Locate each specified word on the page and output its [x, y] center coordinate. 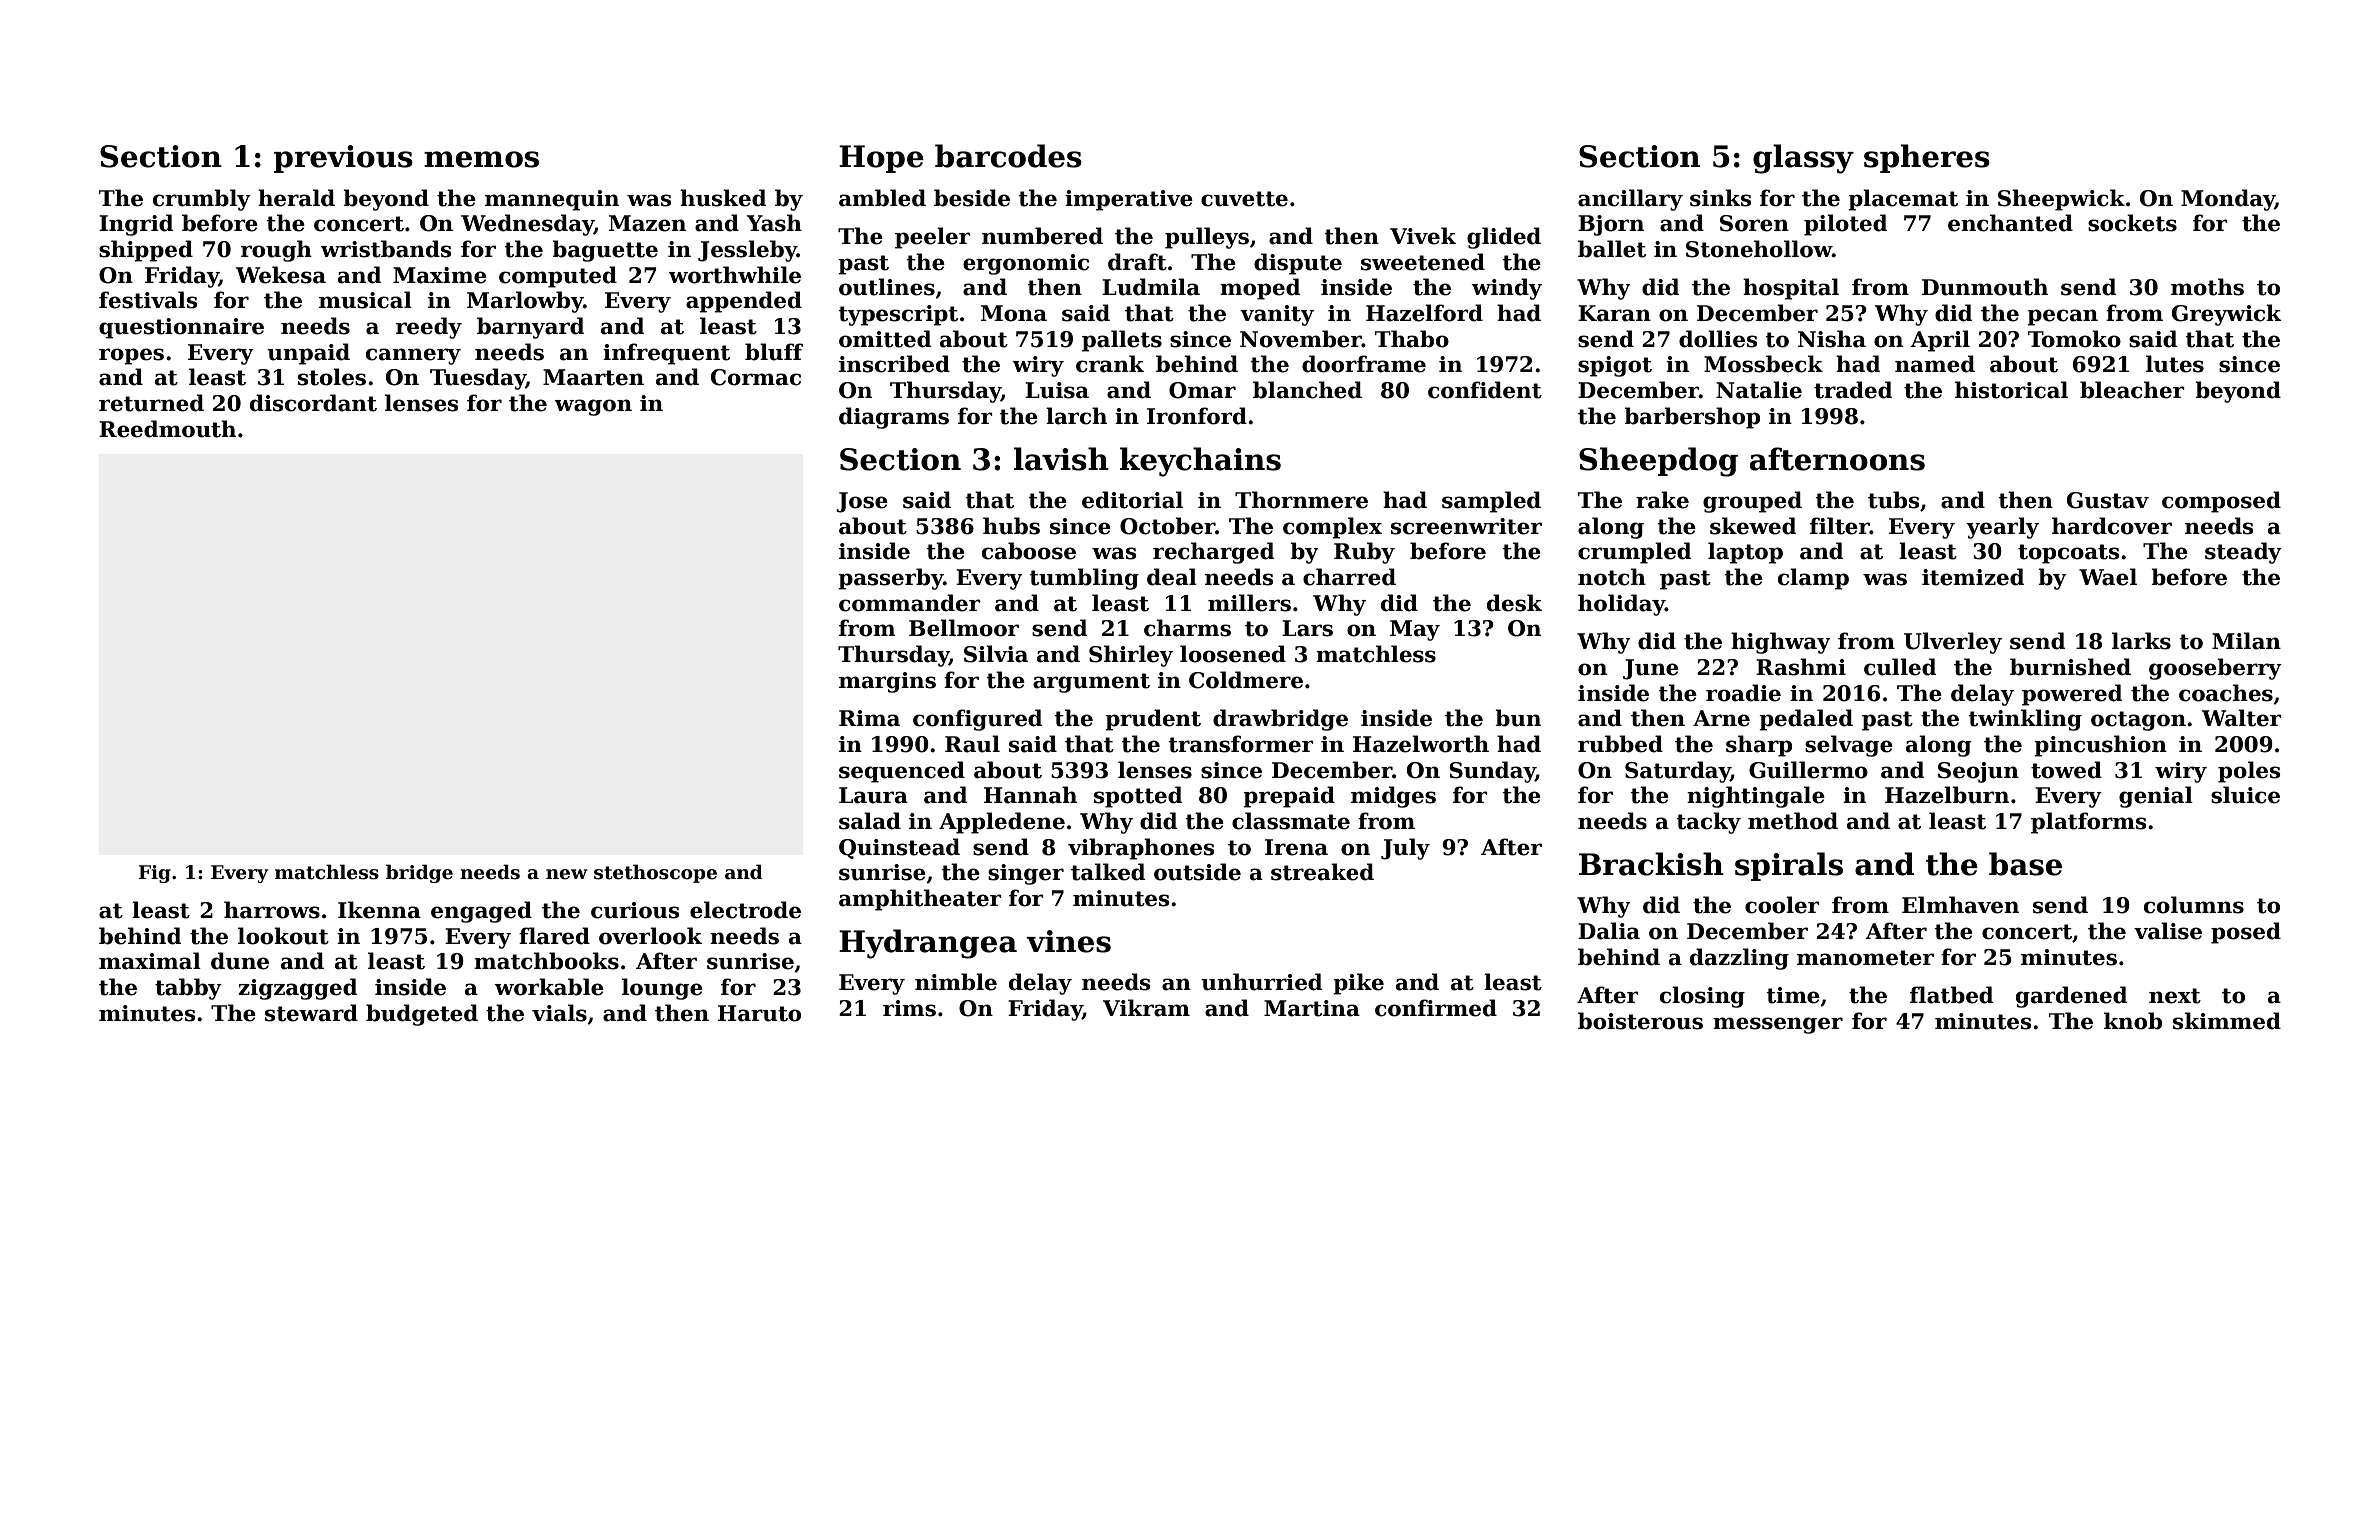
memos [481, 159]
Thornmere [1301, 500]
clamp [1813, 579]
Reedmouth [167, 429]
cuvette [1244, 199]
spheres [1927, 158]
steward [311, 1013]
